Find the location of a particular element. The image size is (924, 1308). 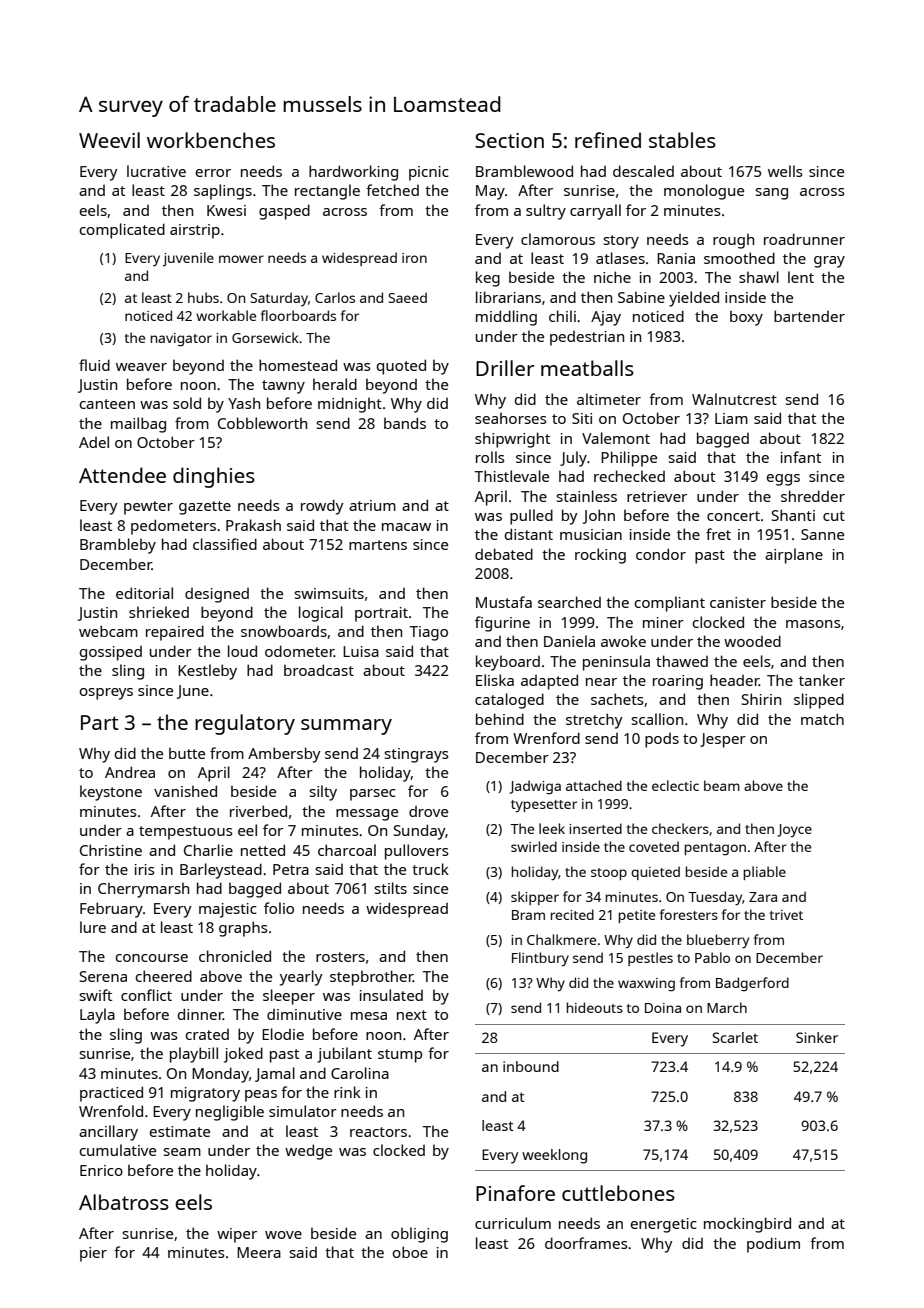

sultry is located at coordinates (546, 212).
